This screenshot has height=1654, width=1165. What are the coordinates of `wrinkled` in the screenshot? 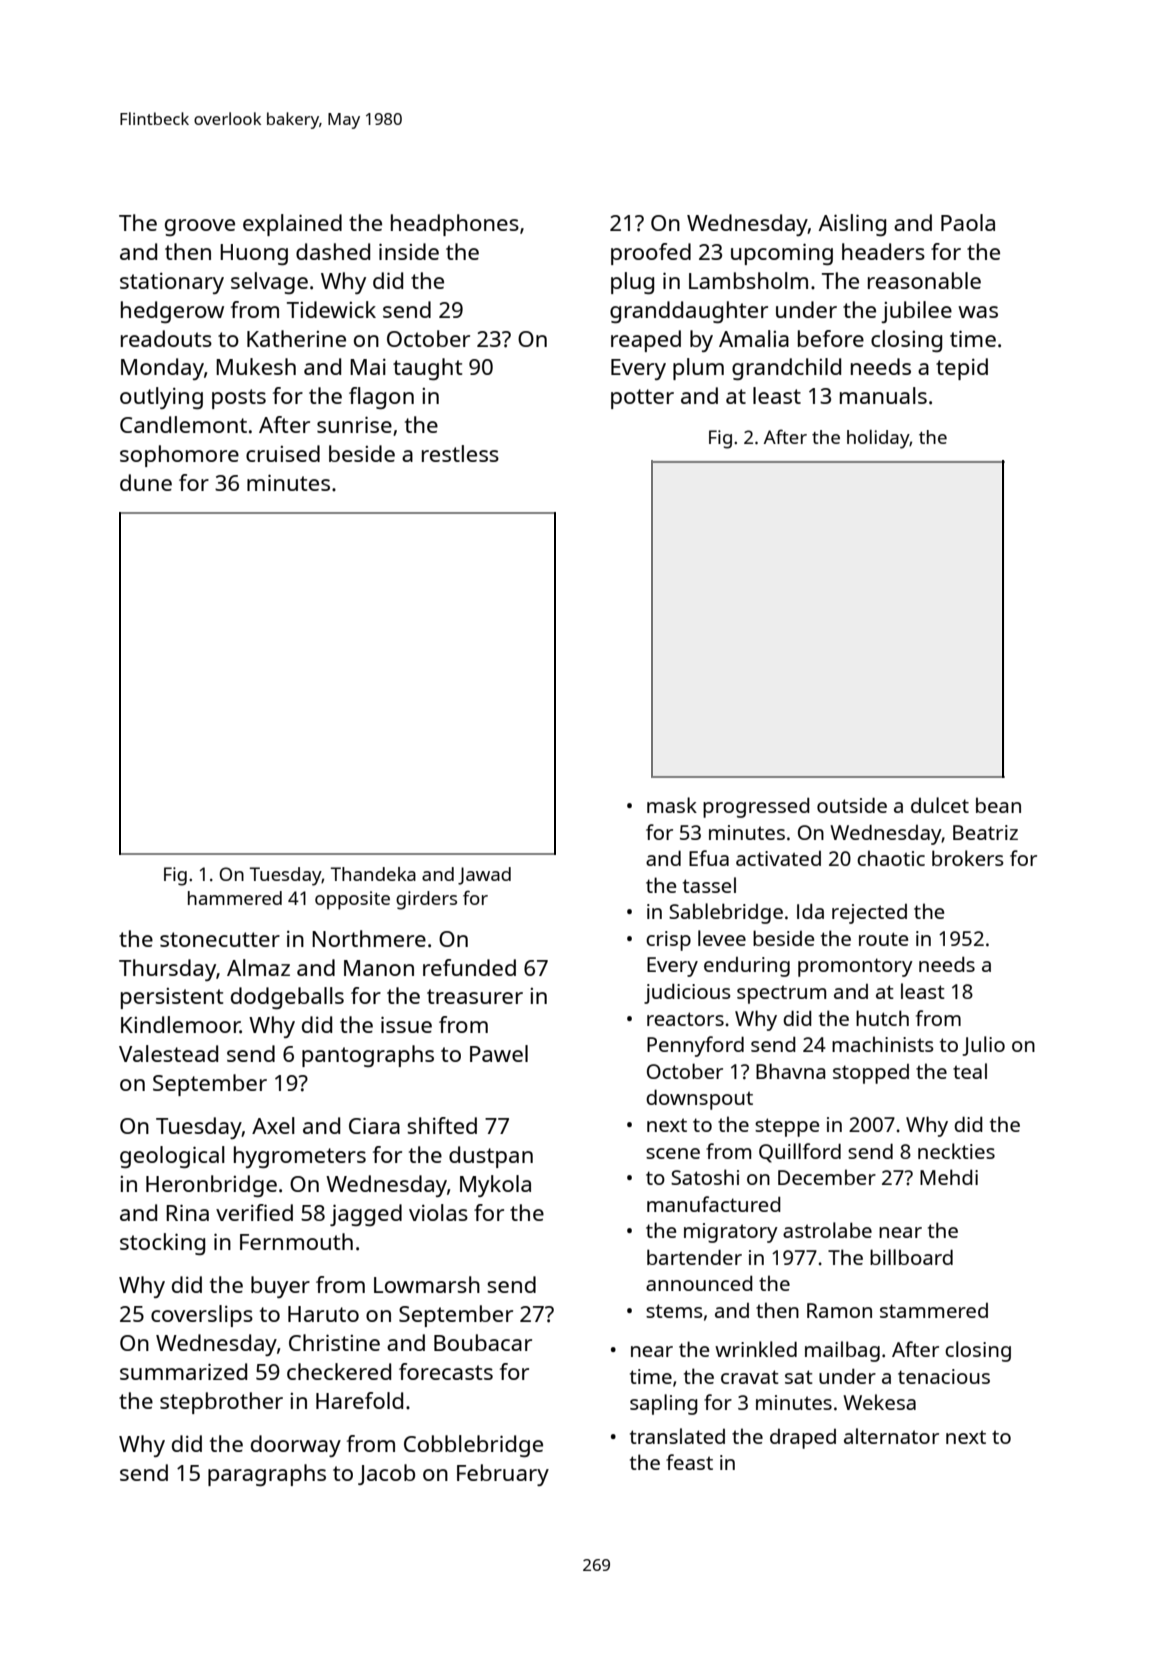 It's located at (756, 1349).
